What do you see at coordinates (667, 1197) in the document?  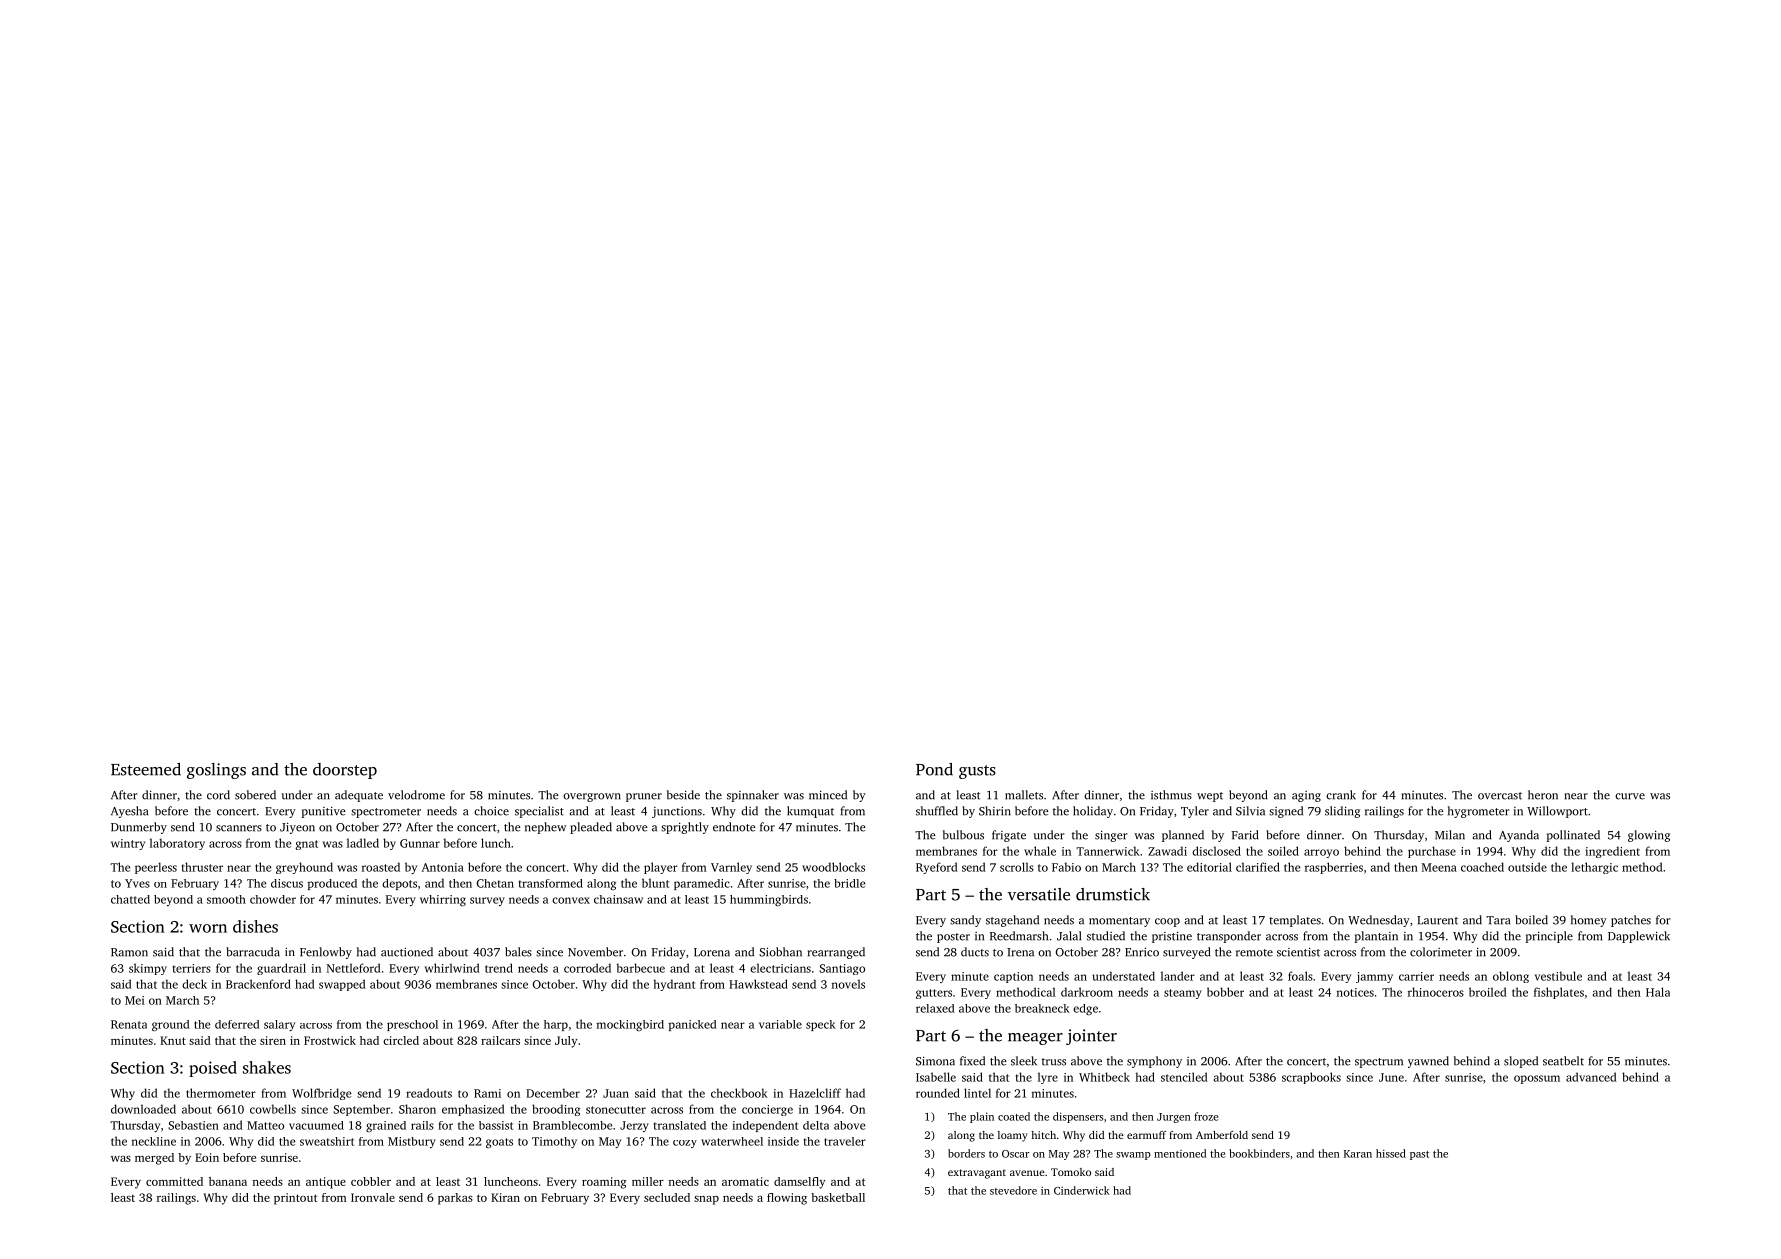 I see `secluded` at bounding box center [667, 1197].
